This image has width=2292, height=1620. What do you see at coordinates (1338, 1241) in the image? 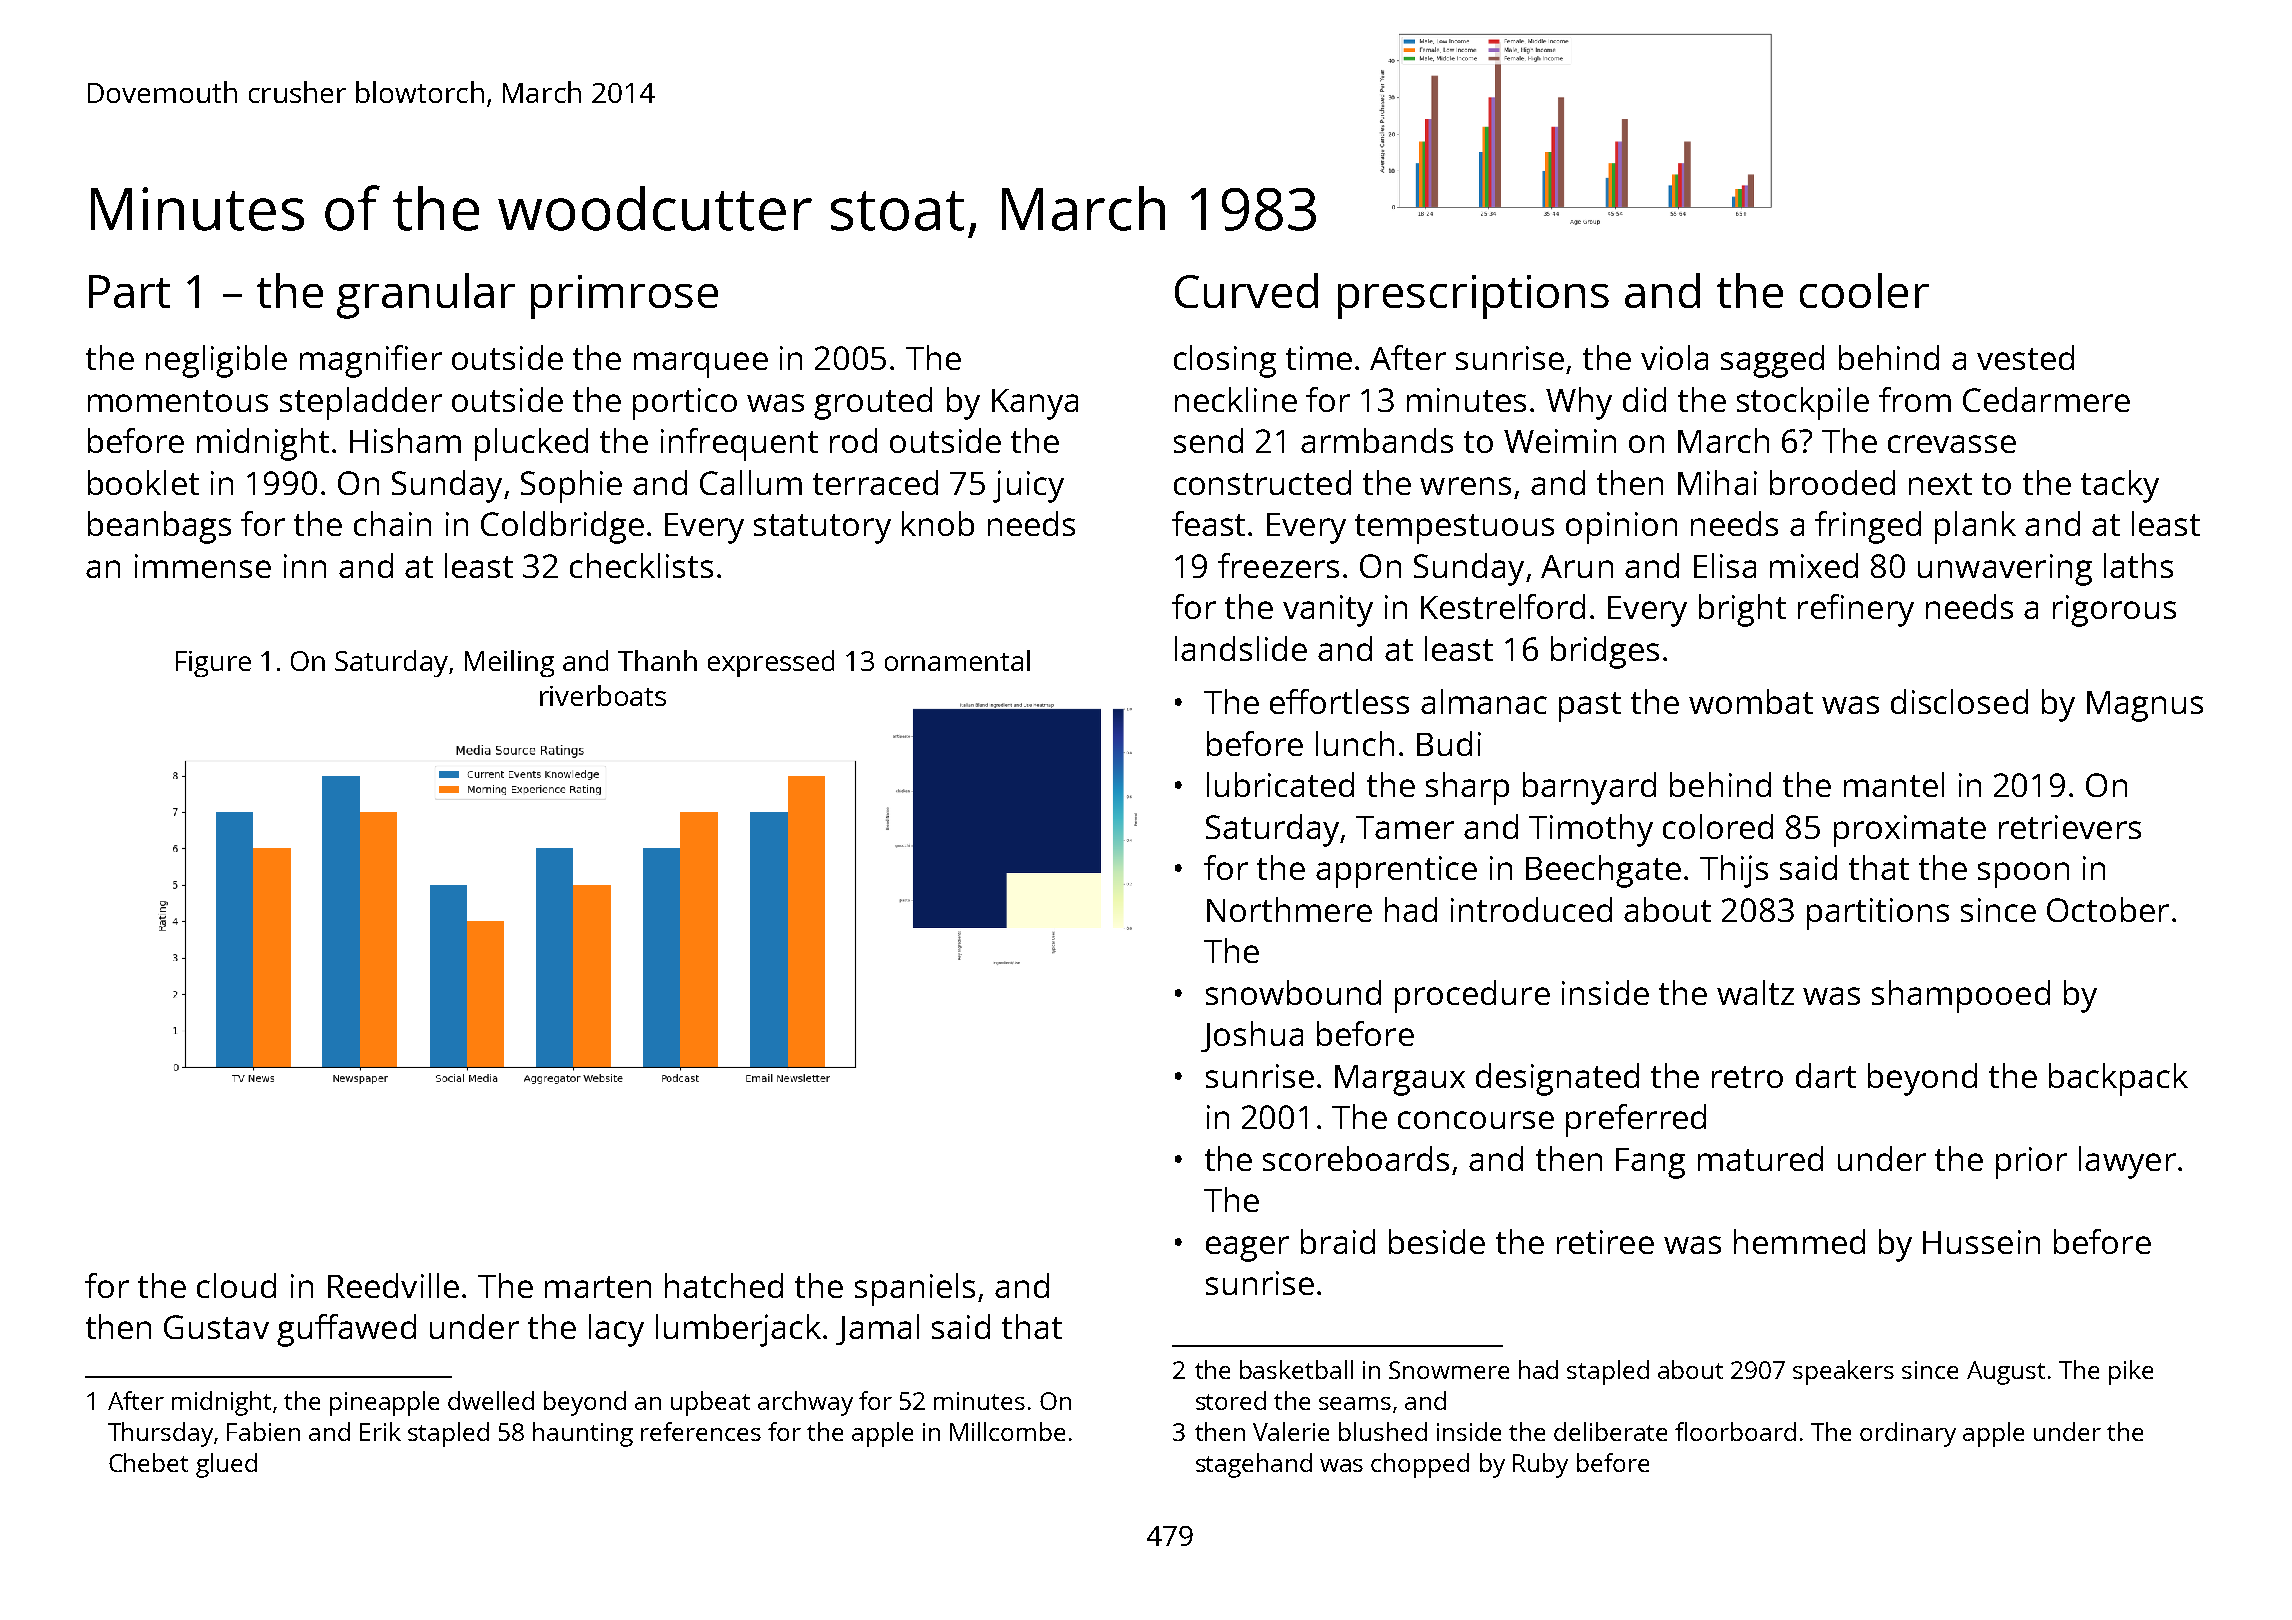
I see `braid` at bounding box center [1338, 1241].
